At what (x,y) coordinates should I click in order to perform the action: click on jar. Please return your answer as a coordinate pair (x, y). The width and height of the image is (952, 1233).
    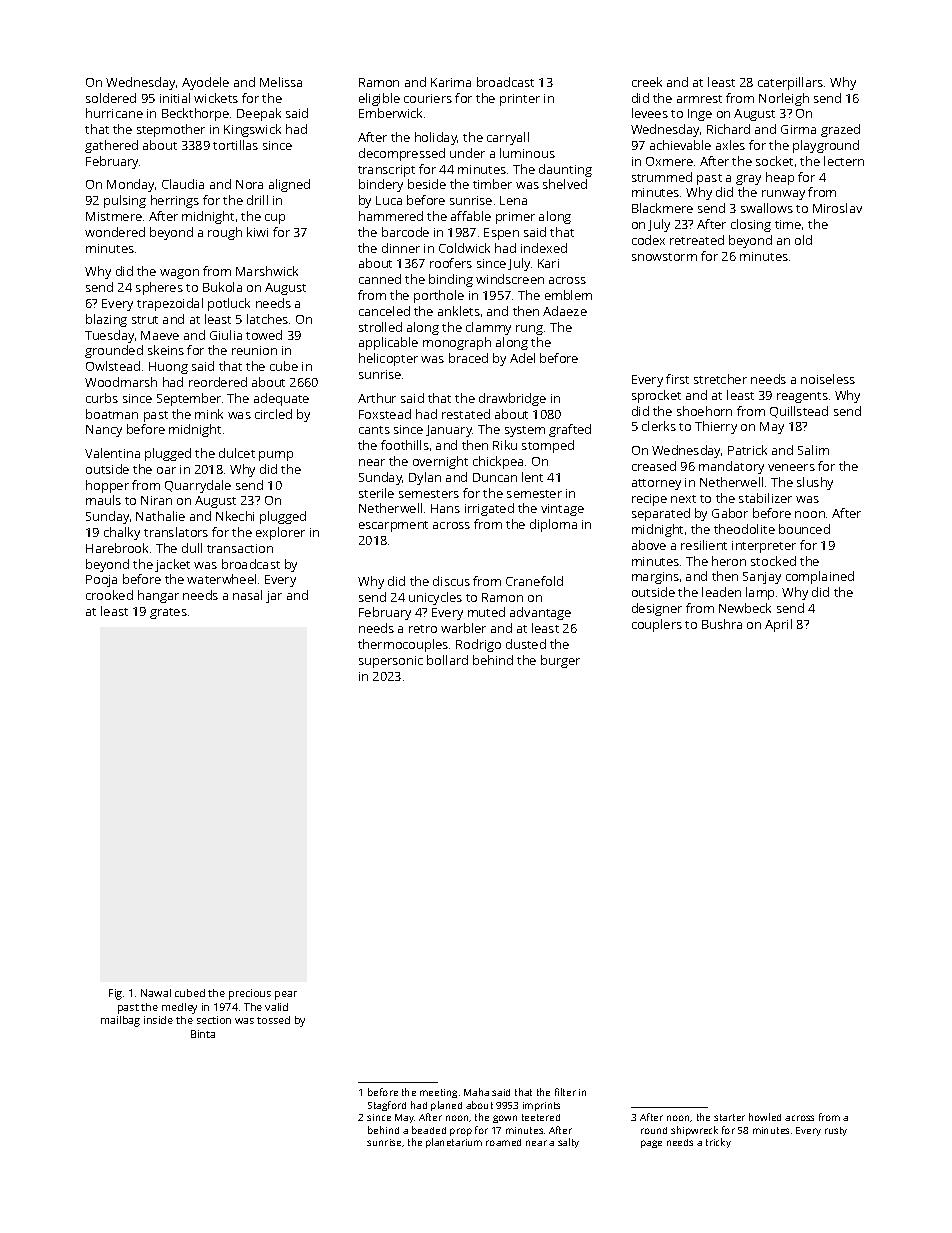
    Looking at the image, I should click on (274, 597).
